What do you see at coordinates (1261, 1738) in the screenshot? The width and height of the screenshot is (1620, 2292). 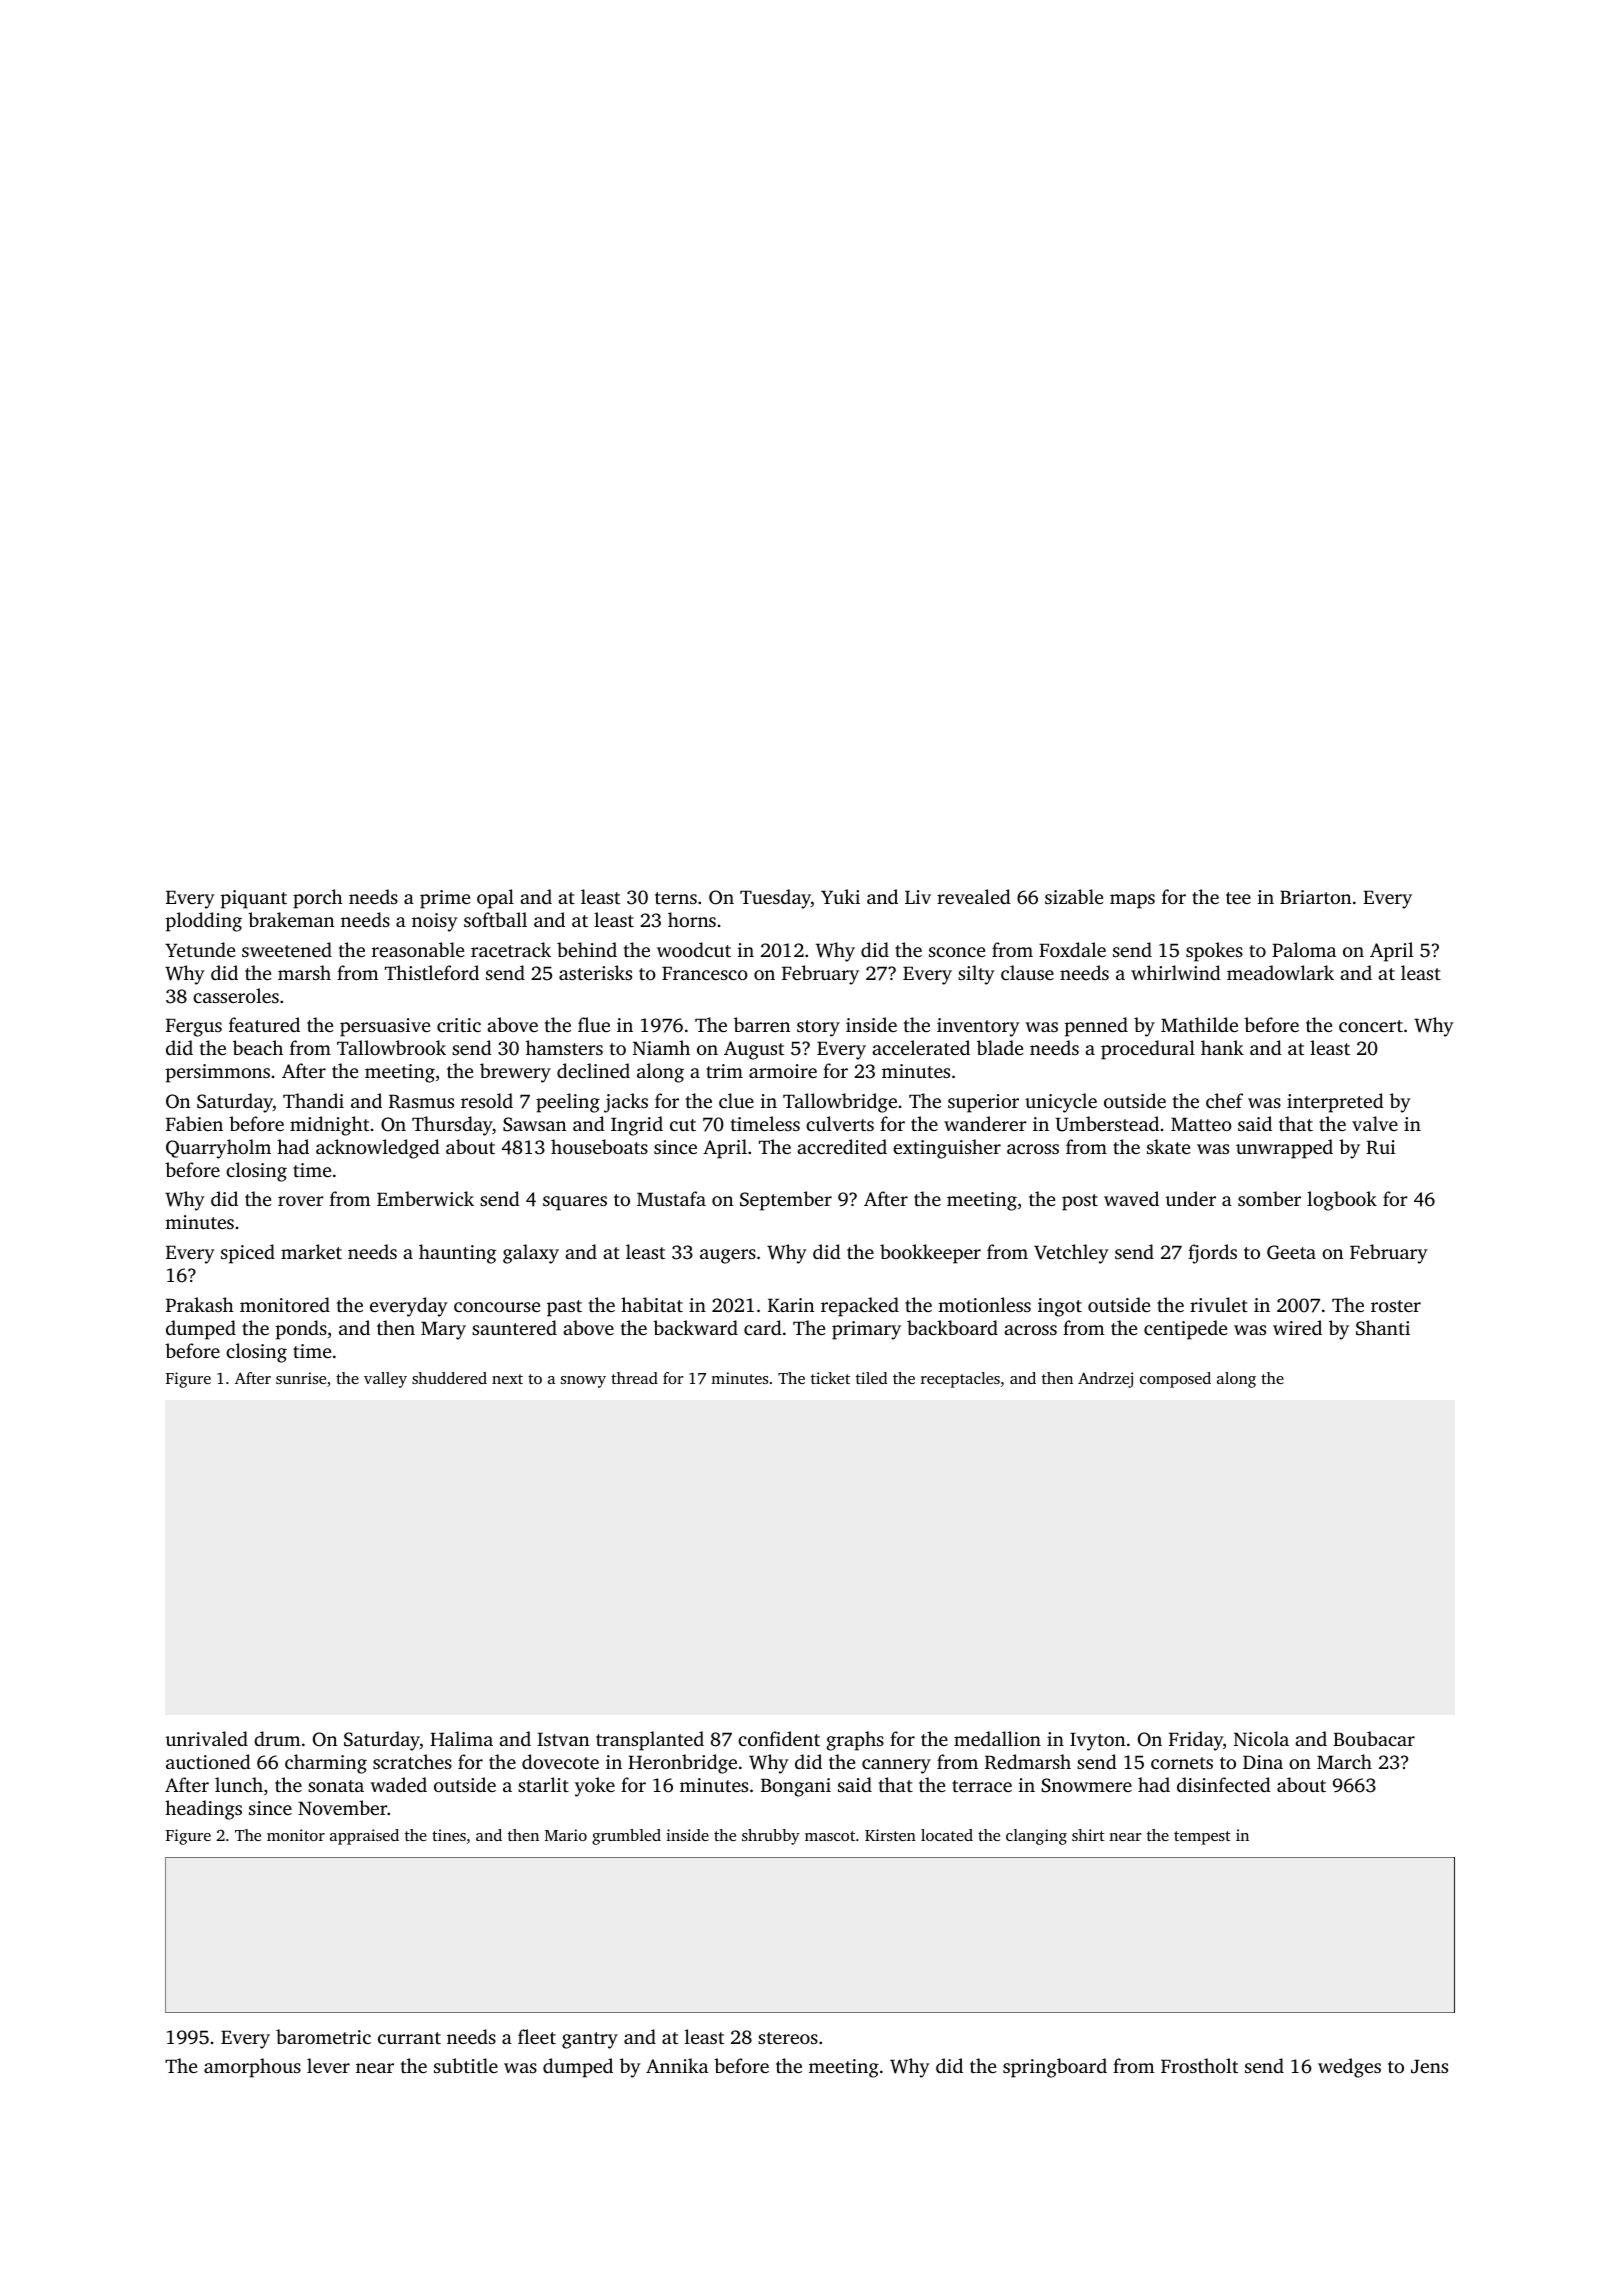 I see `Nicola` at bounding box center [1261, 1738].
